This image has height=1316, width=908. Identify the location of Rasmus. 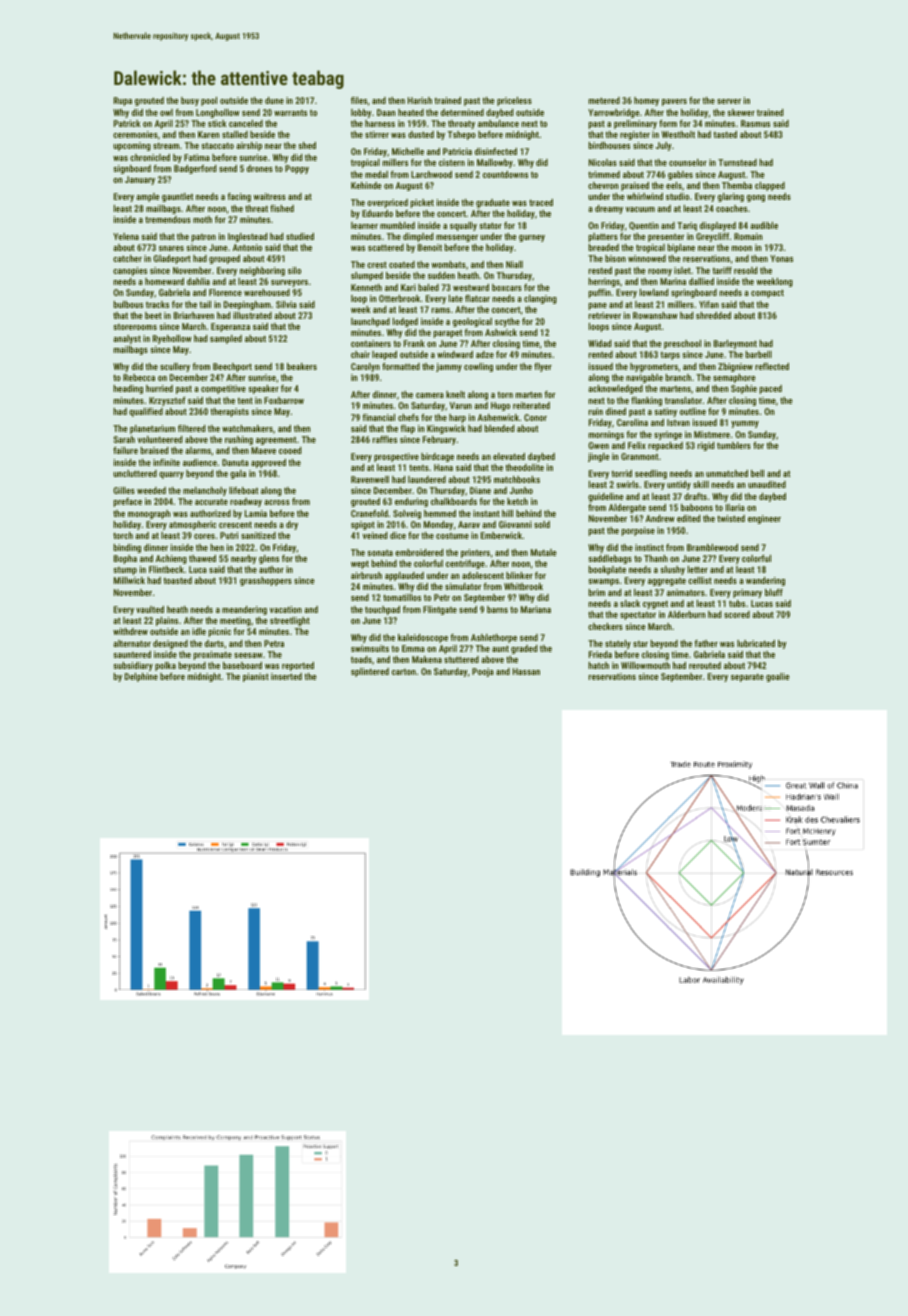
(755, 123).
